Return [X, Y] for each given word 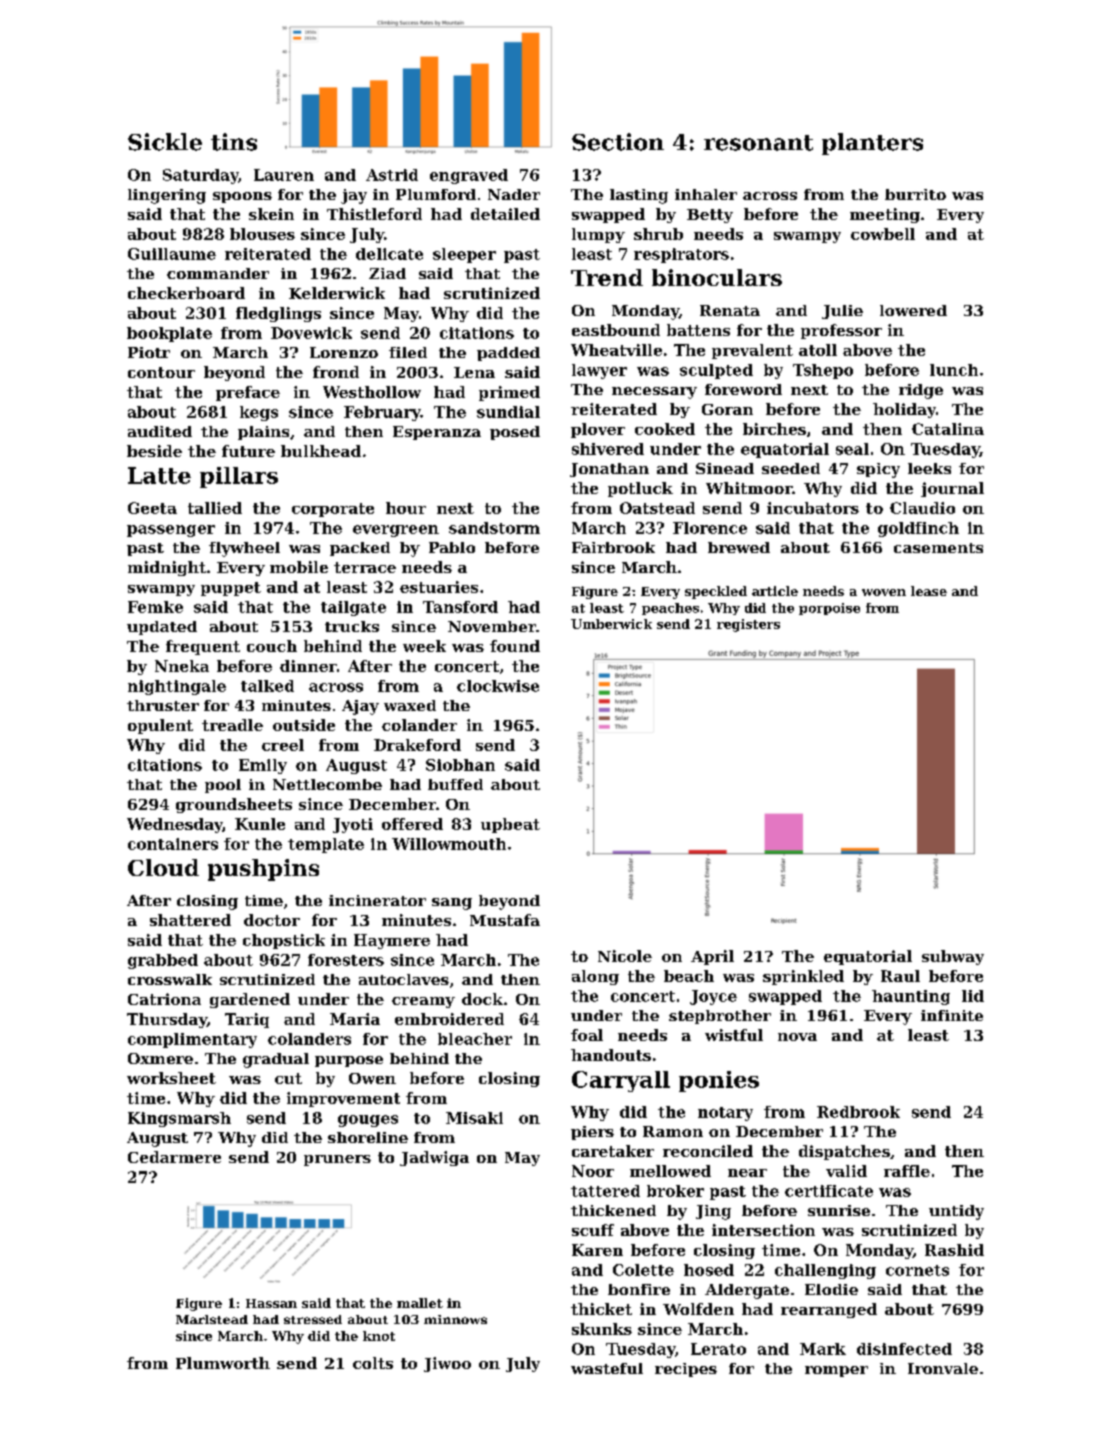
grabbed [163, 961]
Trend [607, 277]
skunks [602, 1329]
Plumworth [223, 1363]
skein [271, 214]
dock [482, 999]
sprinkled [803, 977]
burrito [915, 194]
